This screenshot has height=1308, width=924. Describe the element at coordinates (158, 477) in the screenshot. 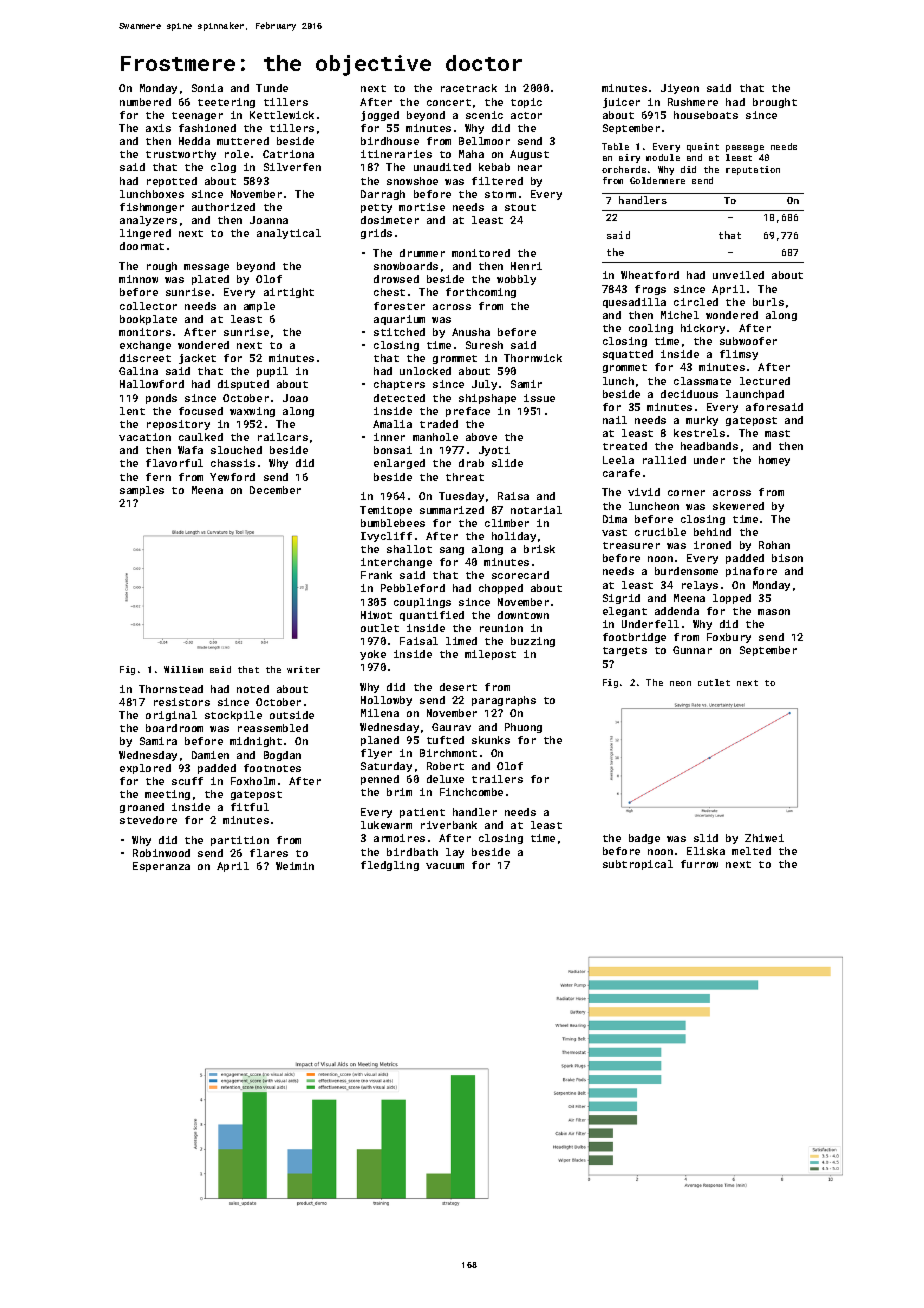

I see `fern` at that location.
